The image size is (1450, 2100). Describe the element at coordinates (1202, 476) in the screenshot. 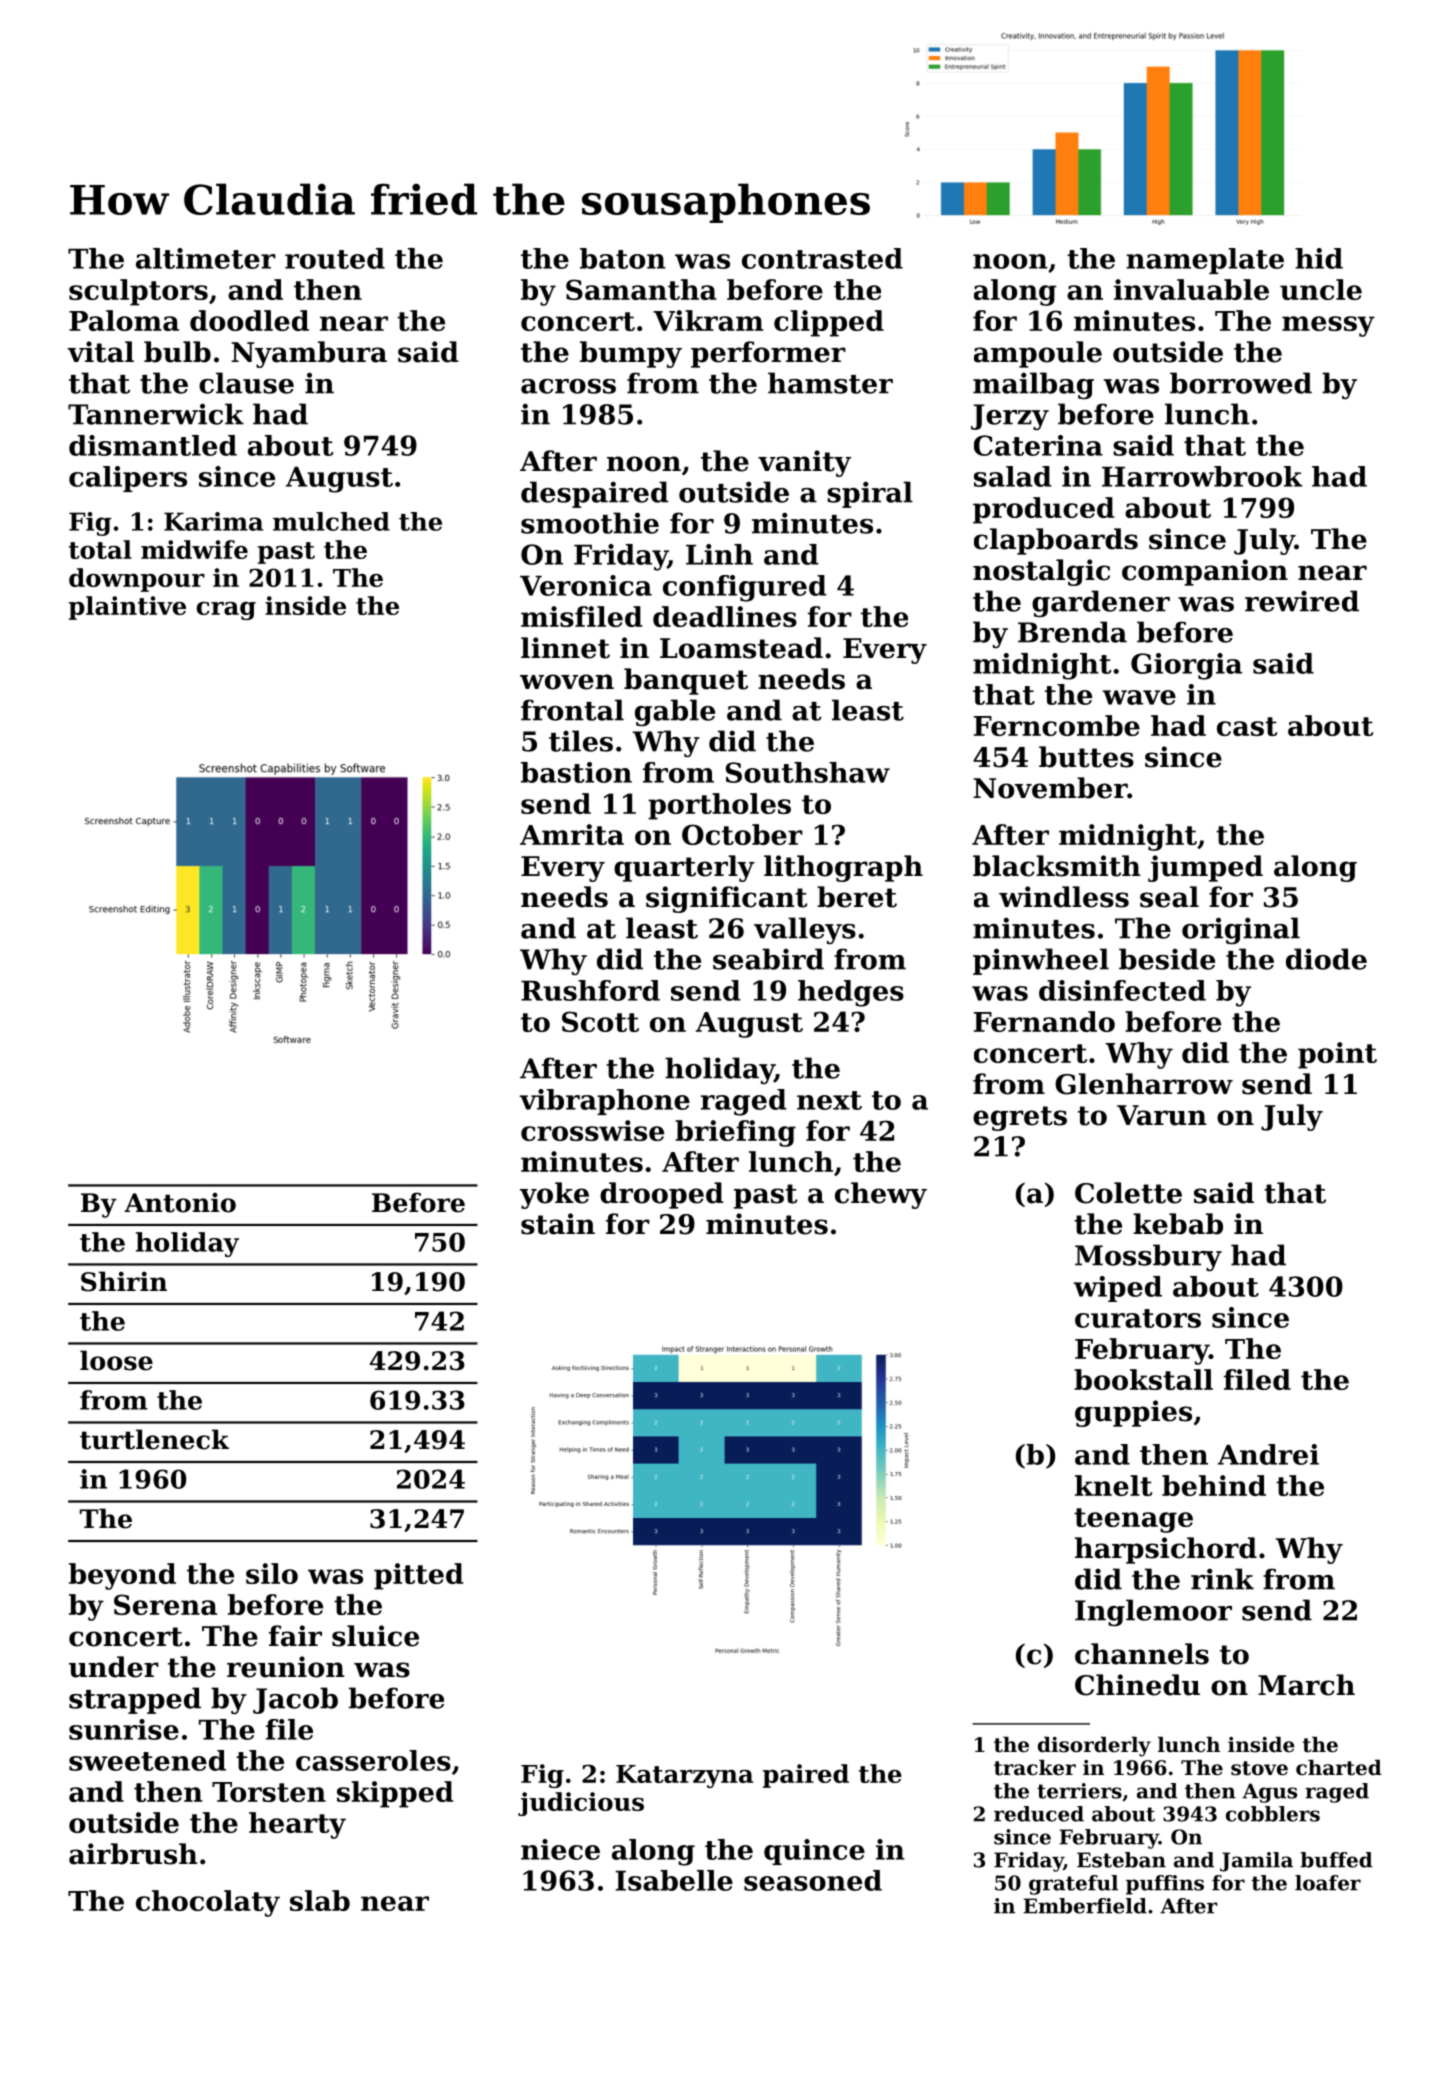

I see `Harrowbrook` at that location.
